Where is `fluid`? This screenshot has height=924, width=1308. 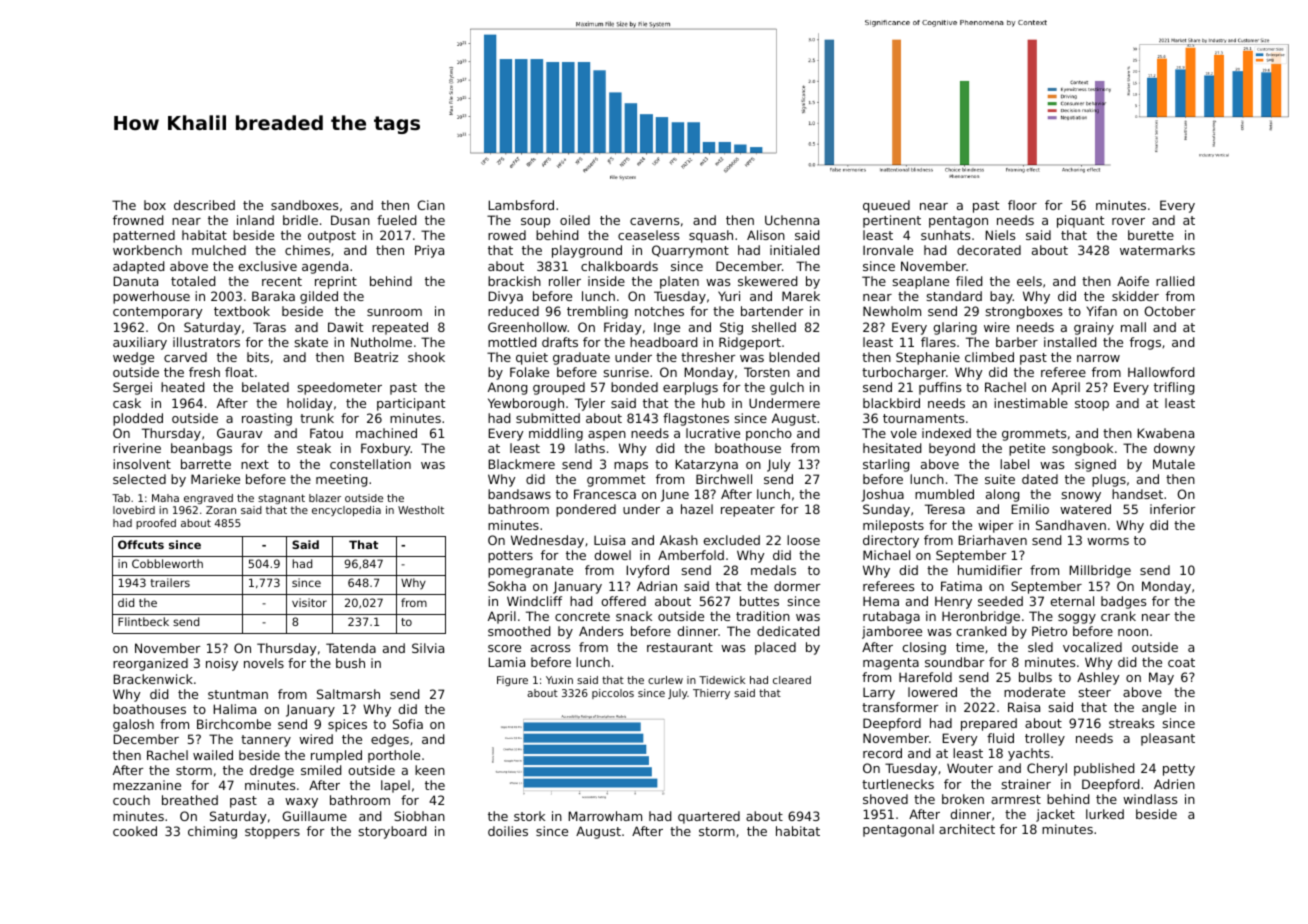 fluid is located at coordinates (1000, 738).
